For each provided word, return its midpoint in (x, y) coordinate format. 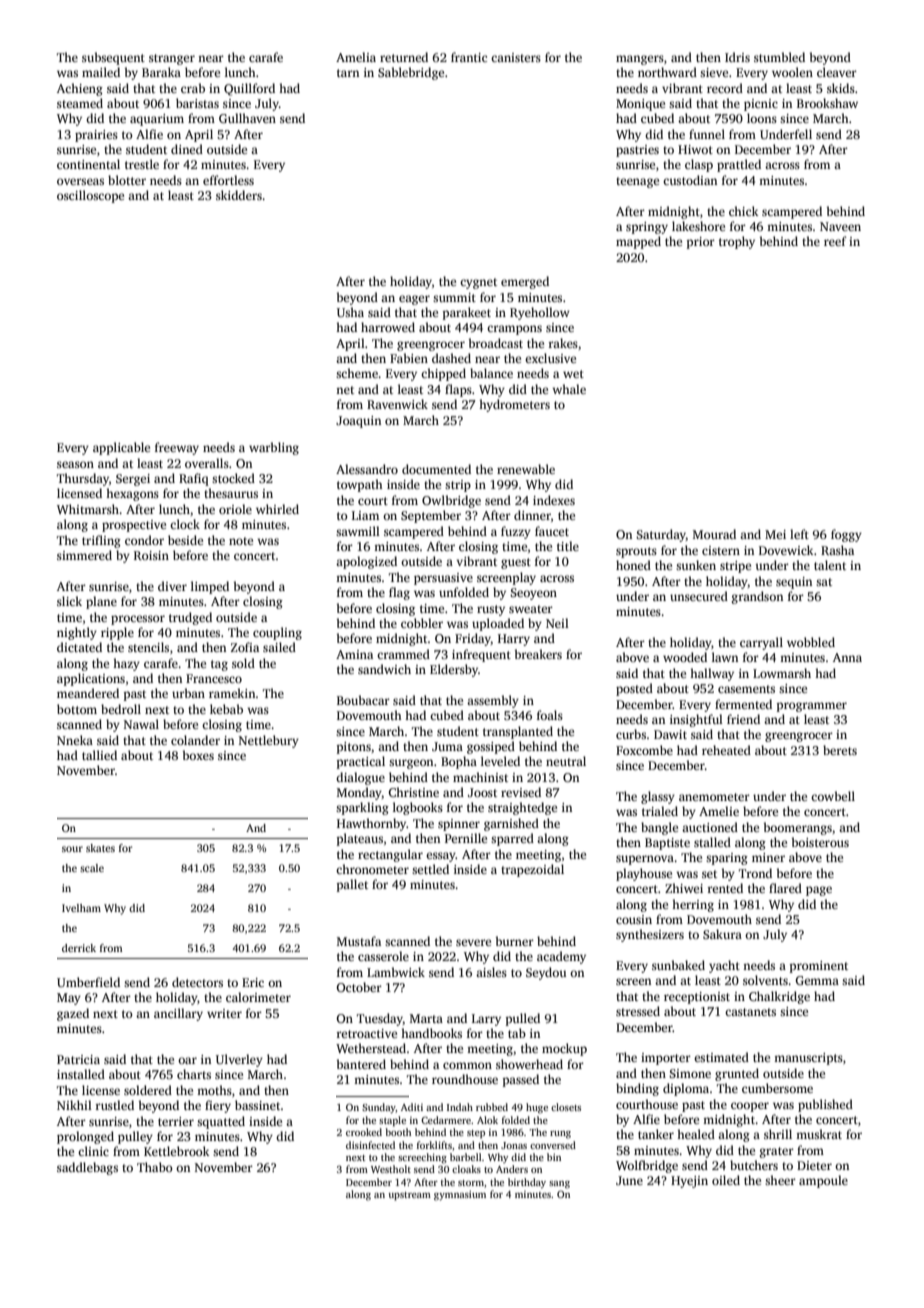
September (431, 516)
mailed (101, 72)
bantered (361, 1064)
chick (744, 211)
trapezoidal (532, 870)
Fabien (409, 358)
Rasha (837, 550)
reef (835, 241)
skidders (239, 195)
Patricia (78, 1059)
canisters (516, 57)
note (241, 541)
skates (100, 848)
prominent (819, 967)
